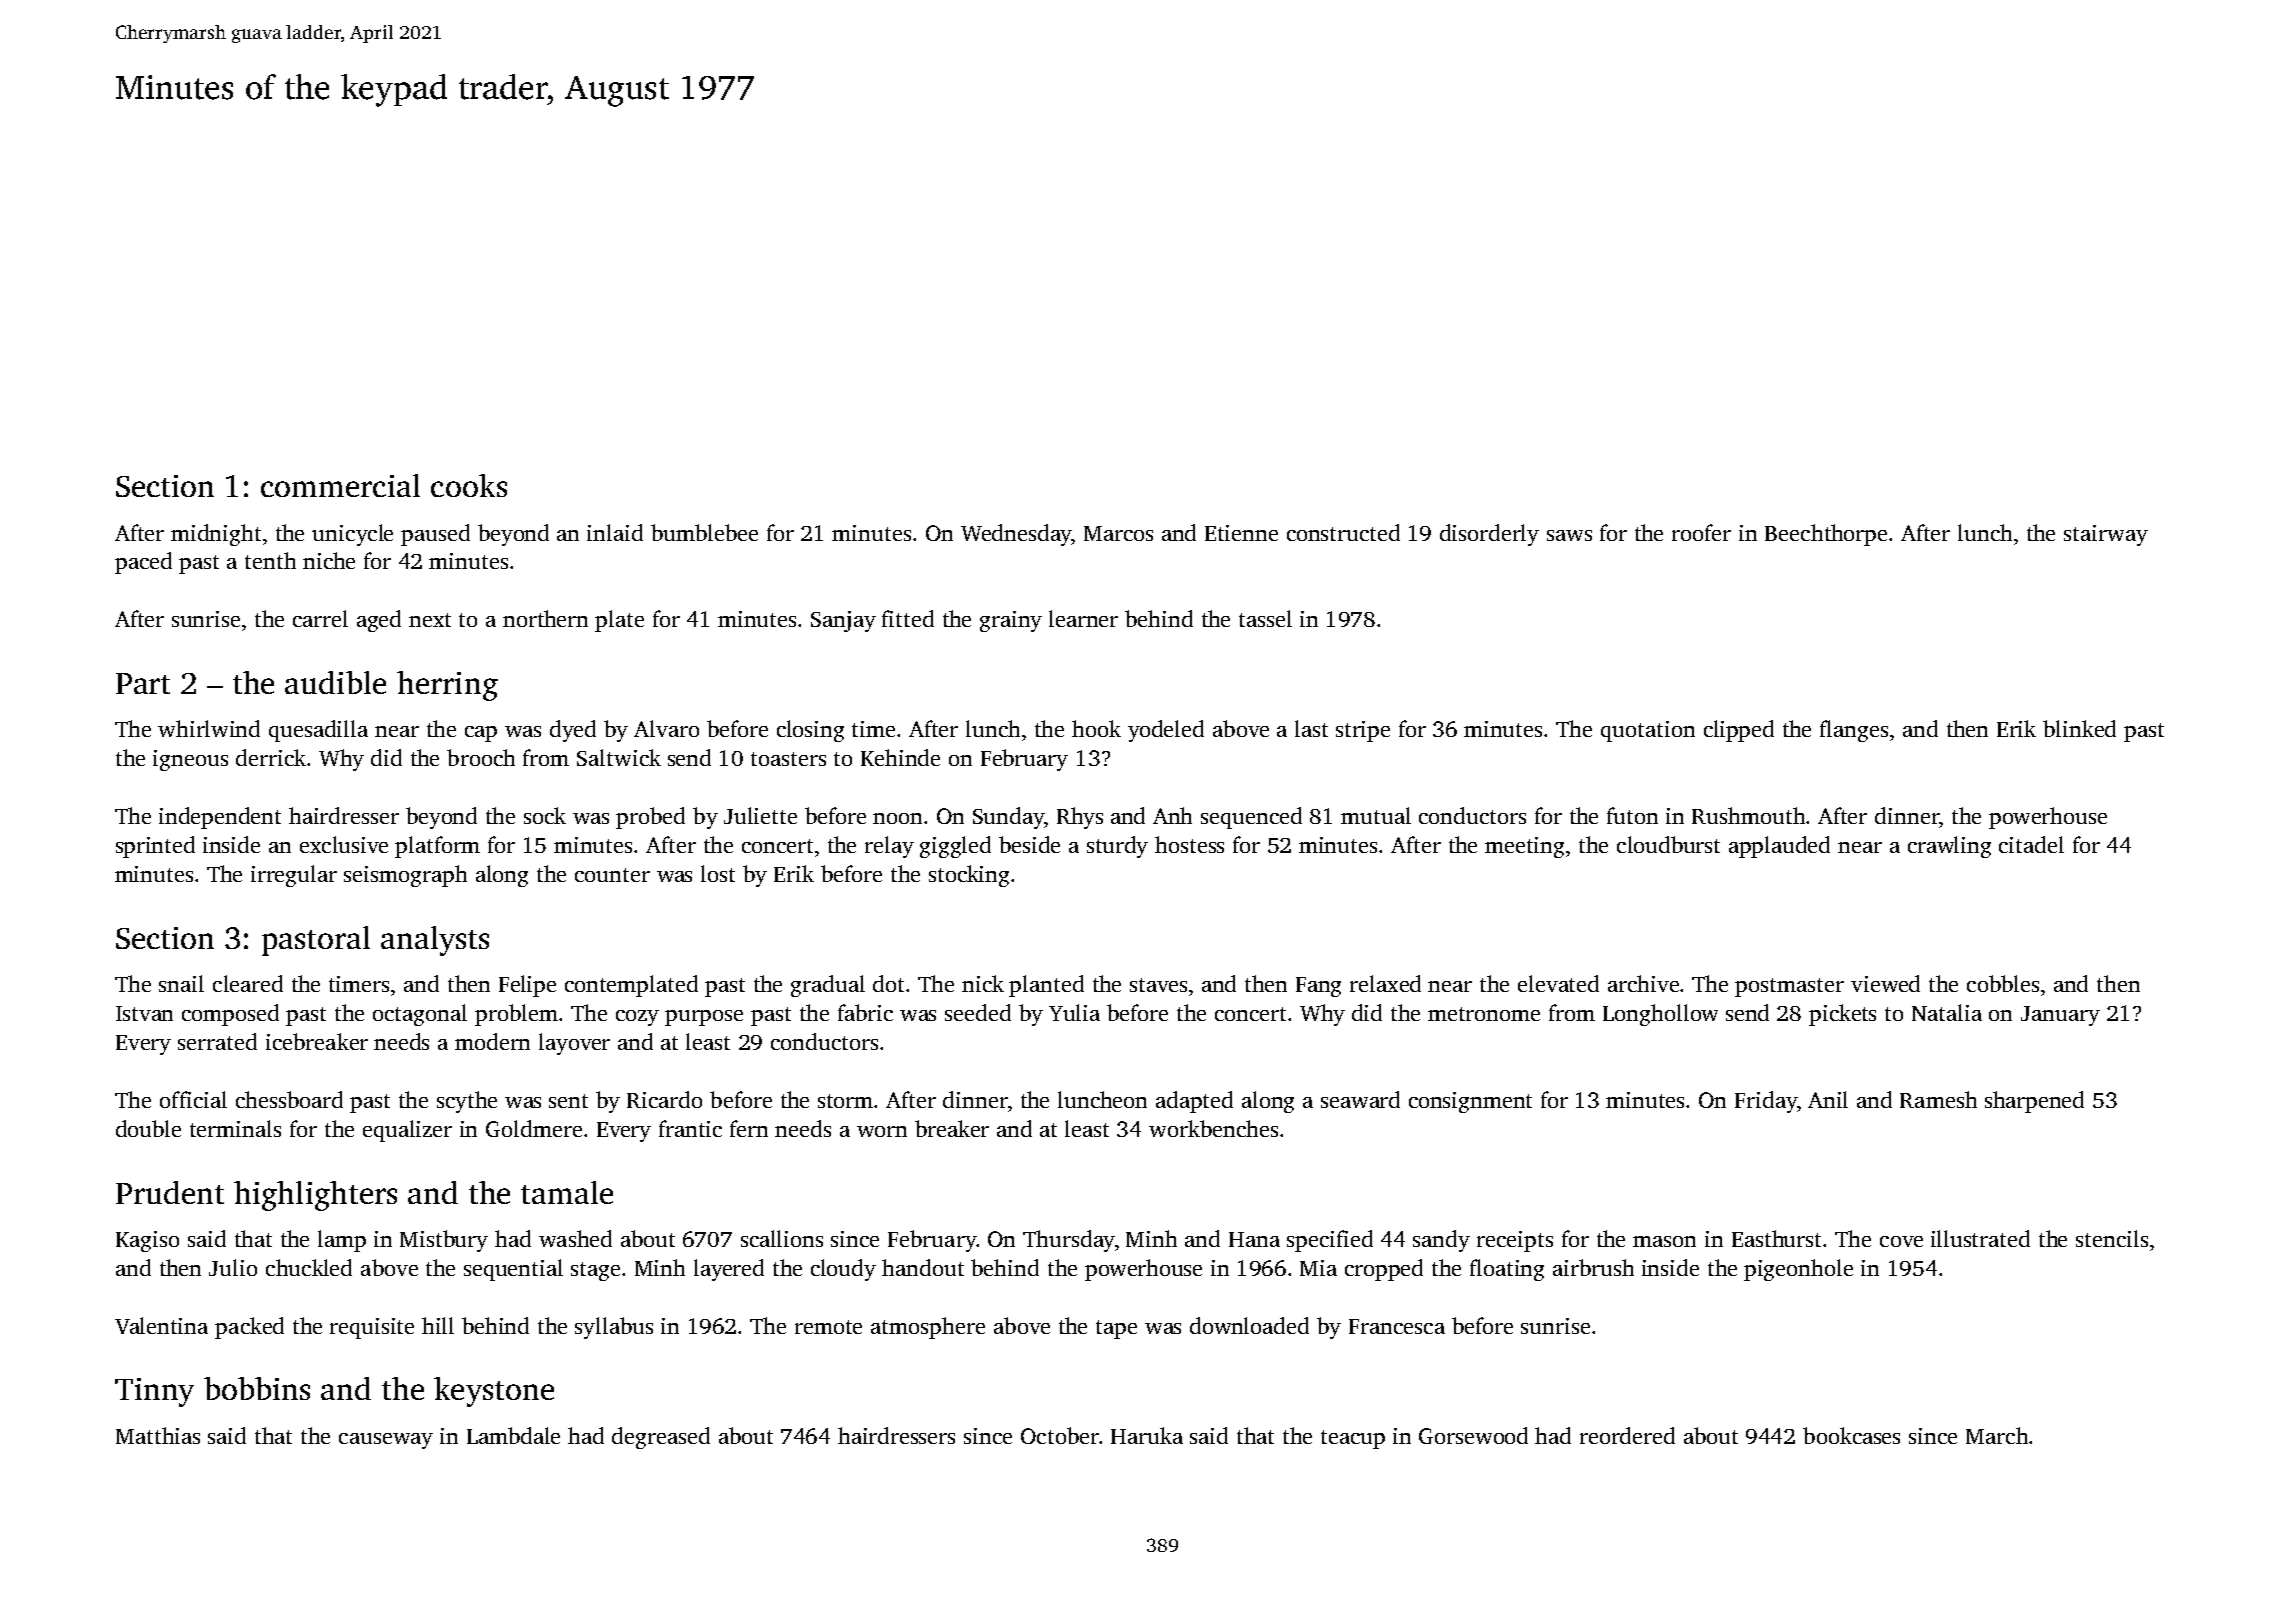 This screenshot has height=1620, width=2292. I want to click on pickets, so click(1842, 1015).
